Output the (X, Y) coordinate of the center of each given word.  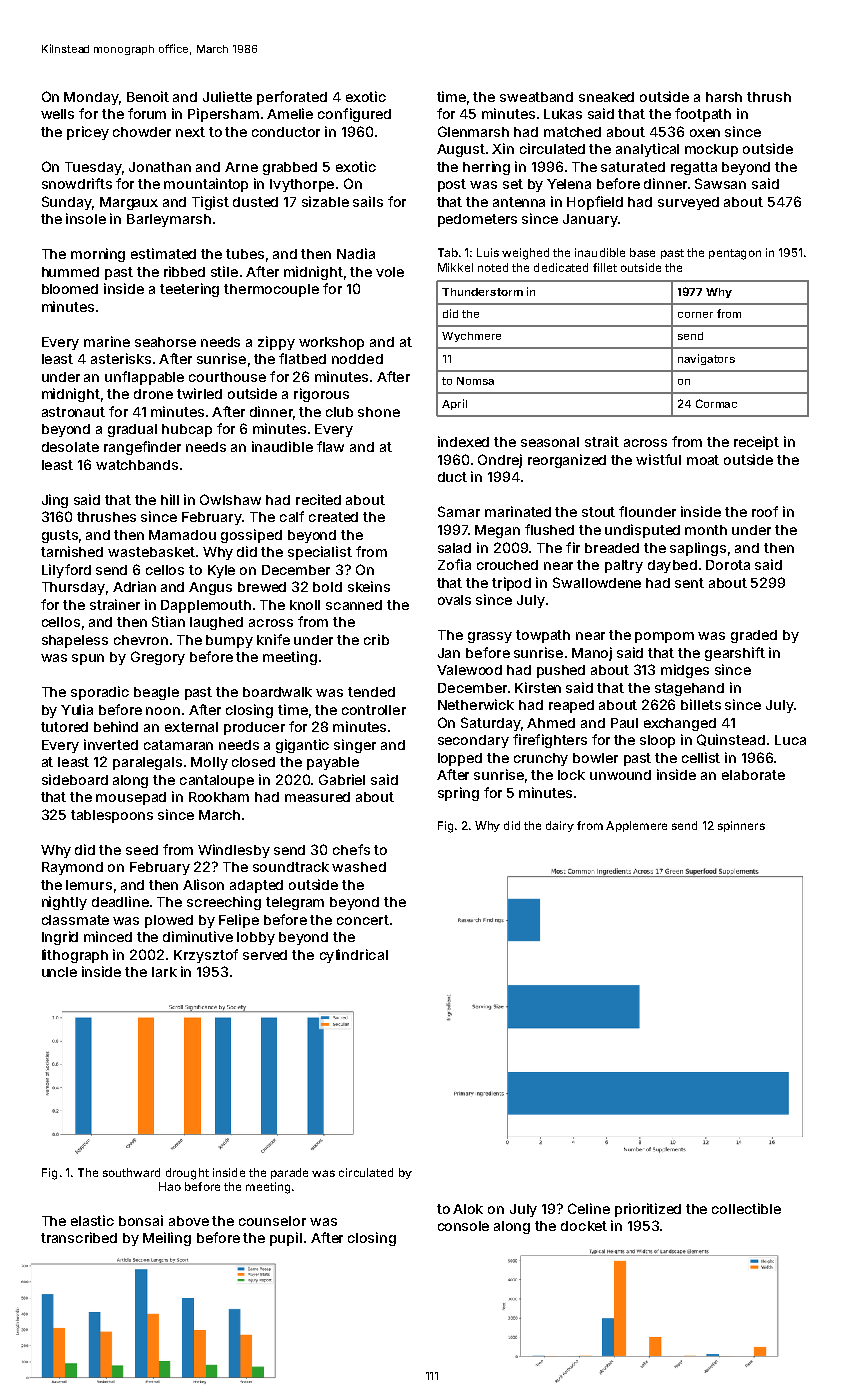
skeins (369, 586)
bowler (595, 758)
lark (164, 972)
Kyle (221, 571)
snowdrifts (77, 183)
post (452, 185)
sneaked (606, 97)
